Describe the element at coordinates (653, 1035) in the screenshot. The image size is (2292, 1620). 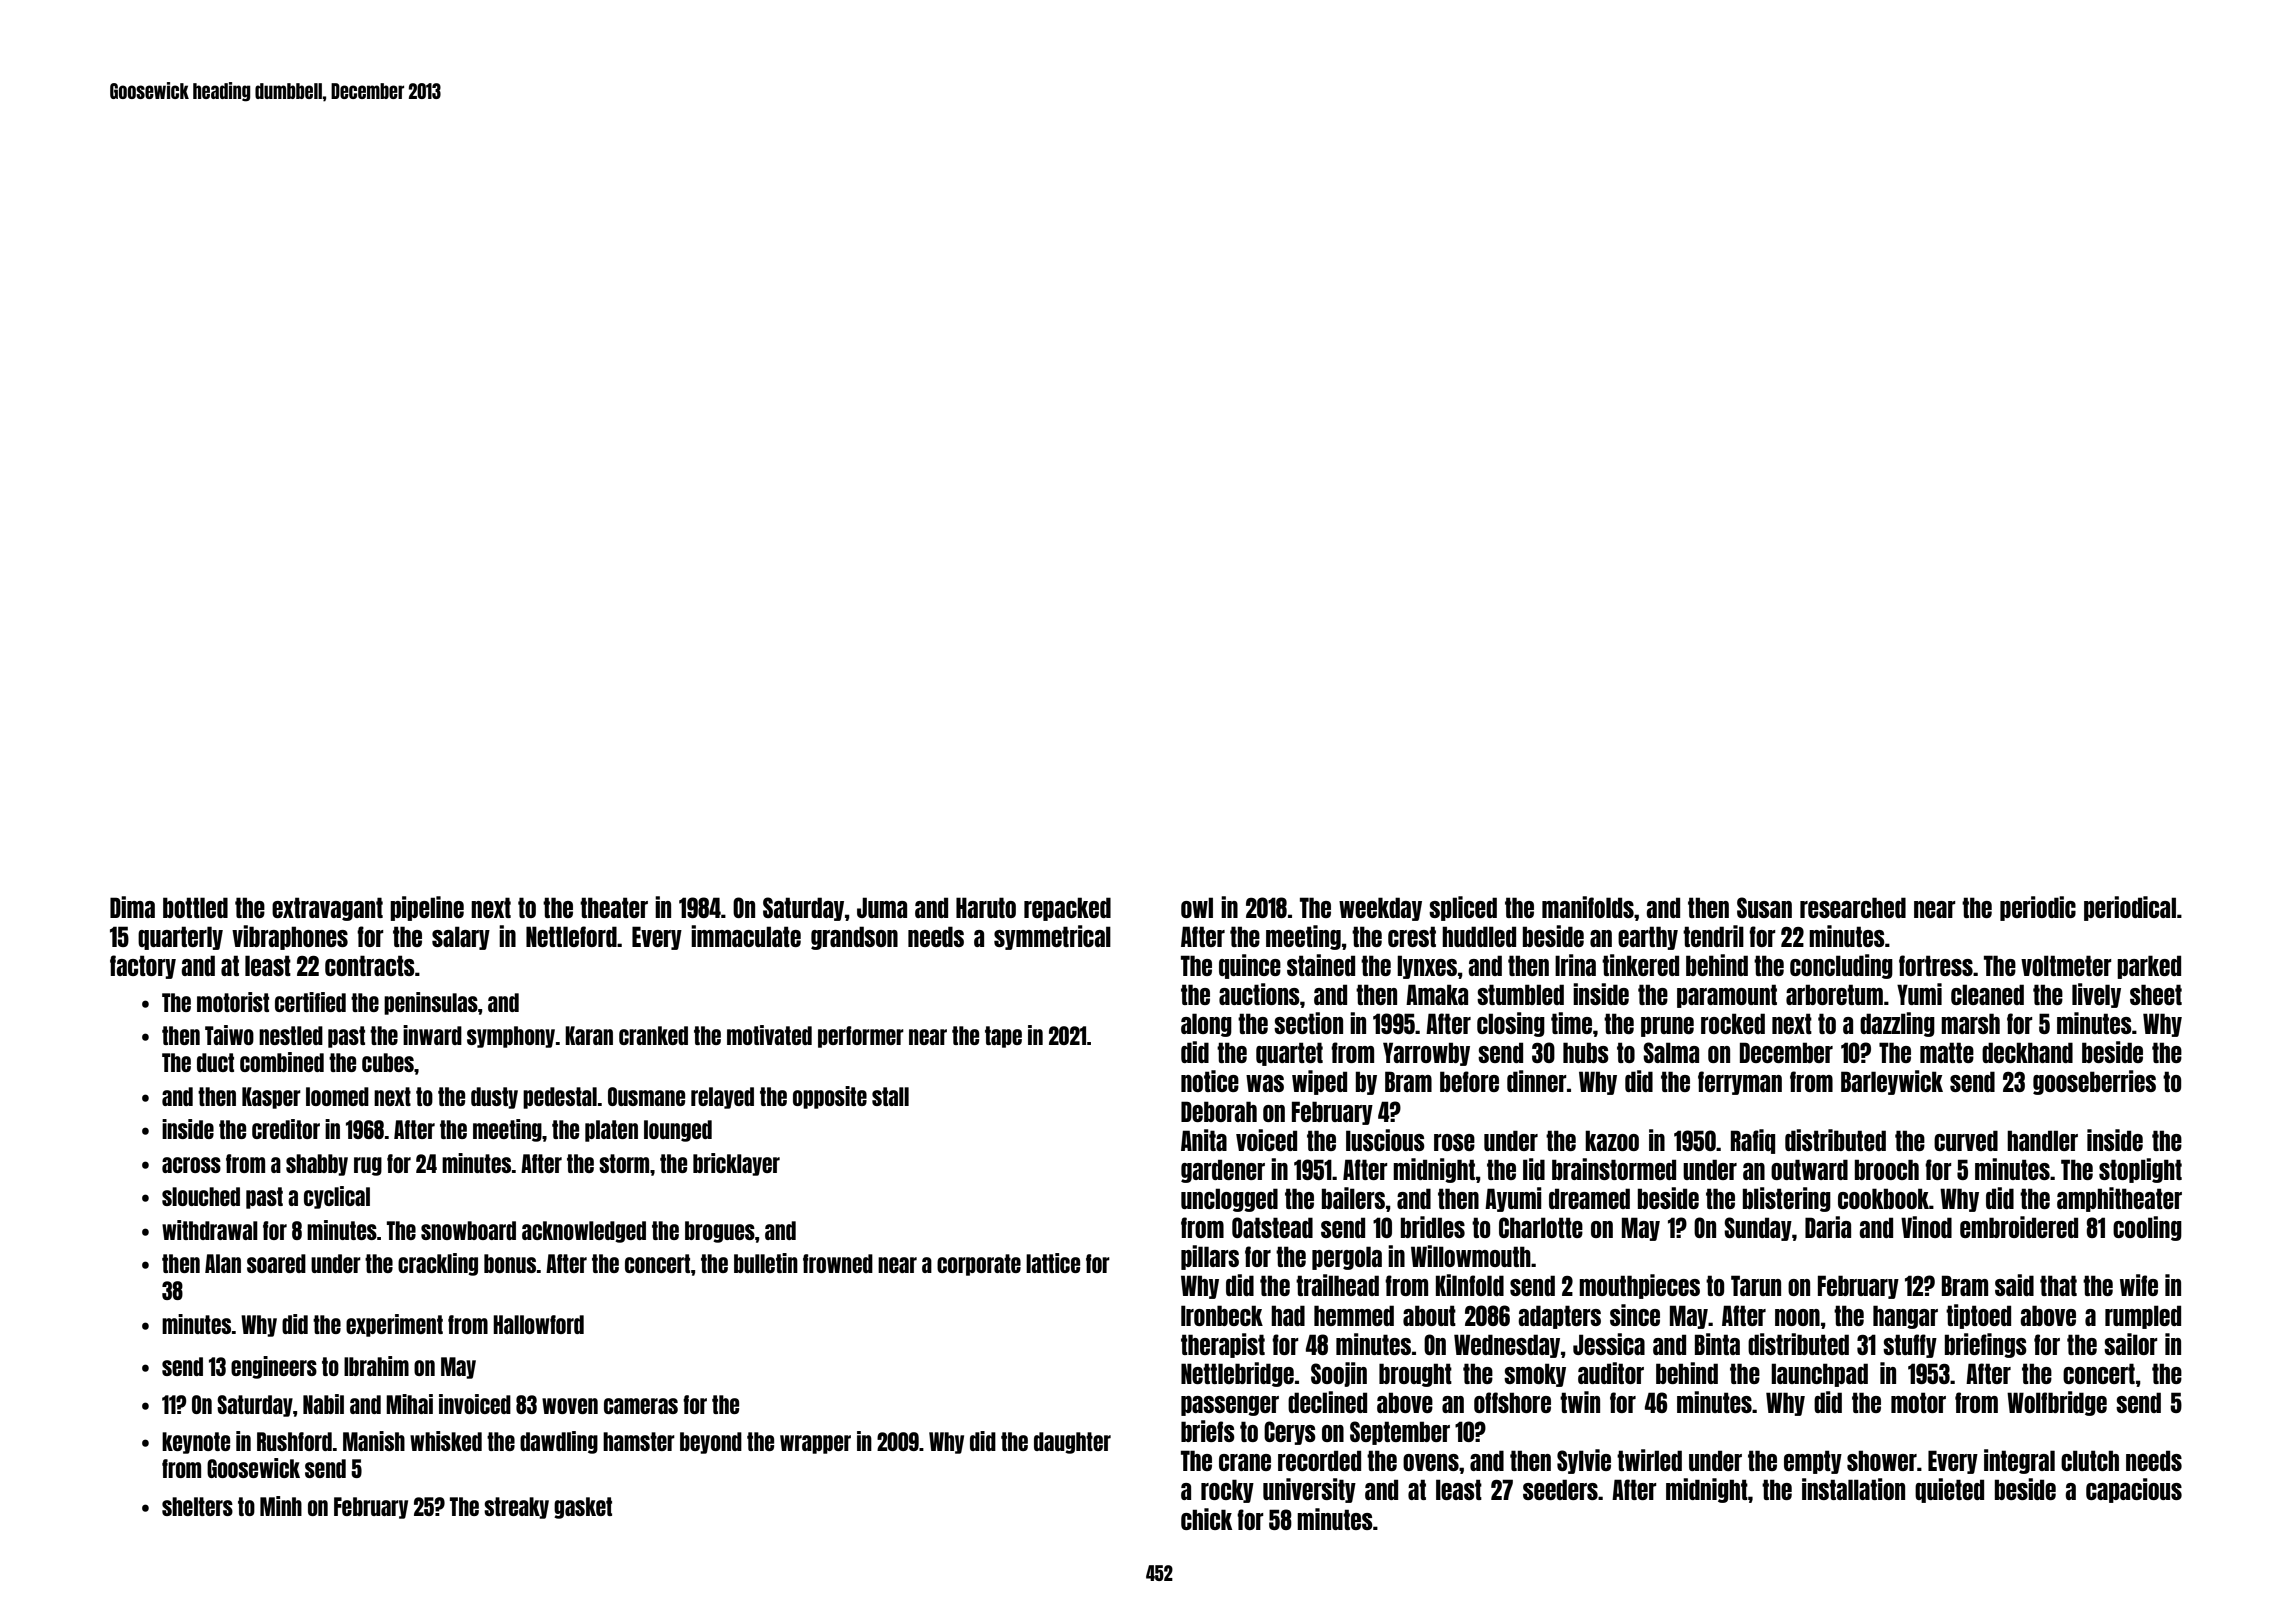
I see `cranked` at that location.
